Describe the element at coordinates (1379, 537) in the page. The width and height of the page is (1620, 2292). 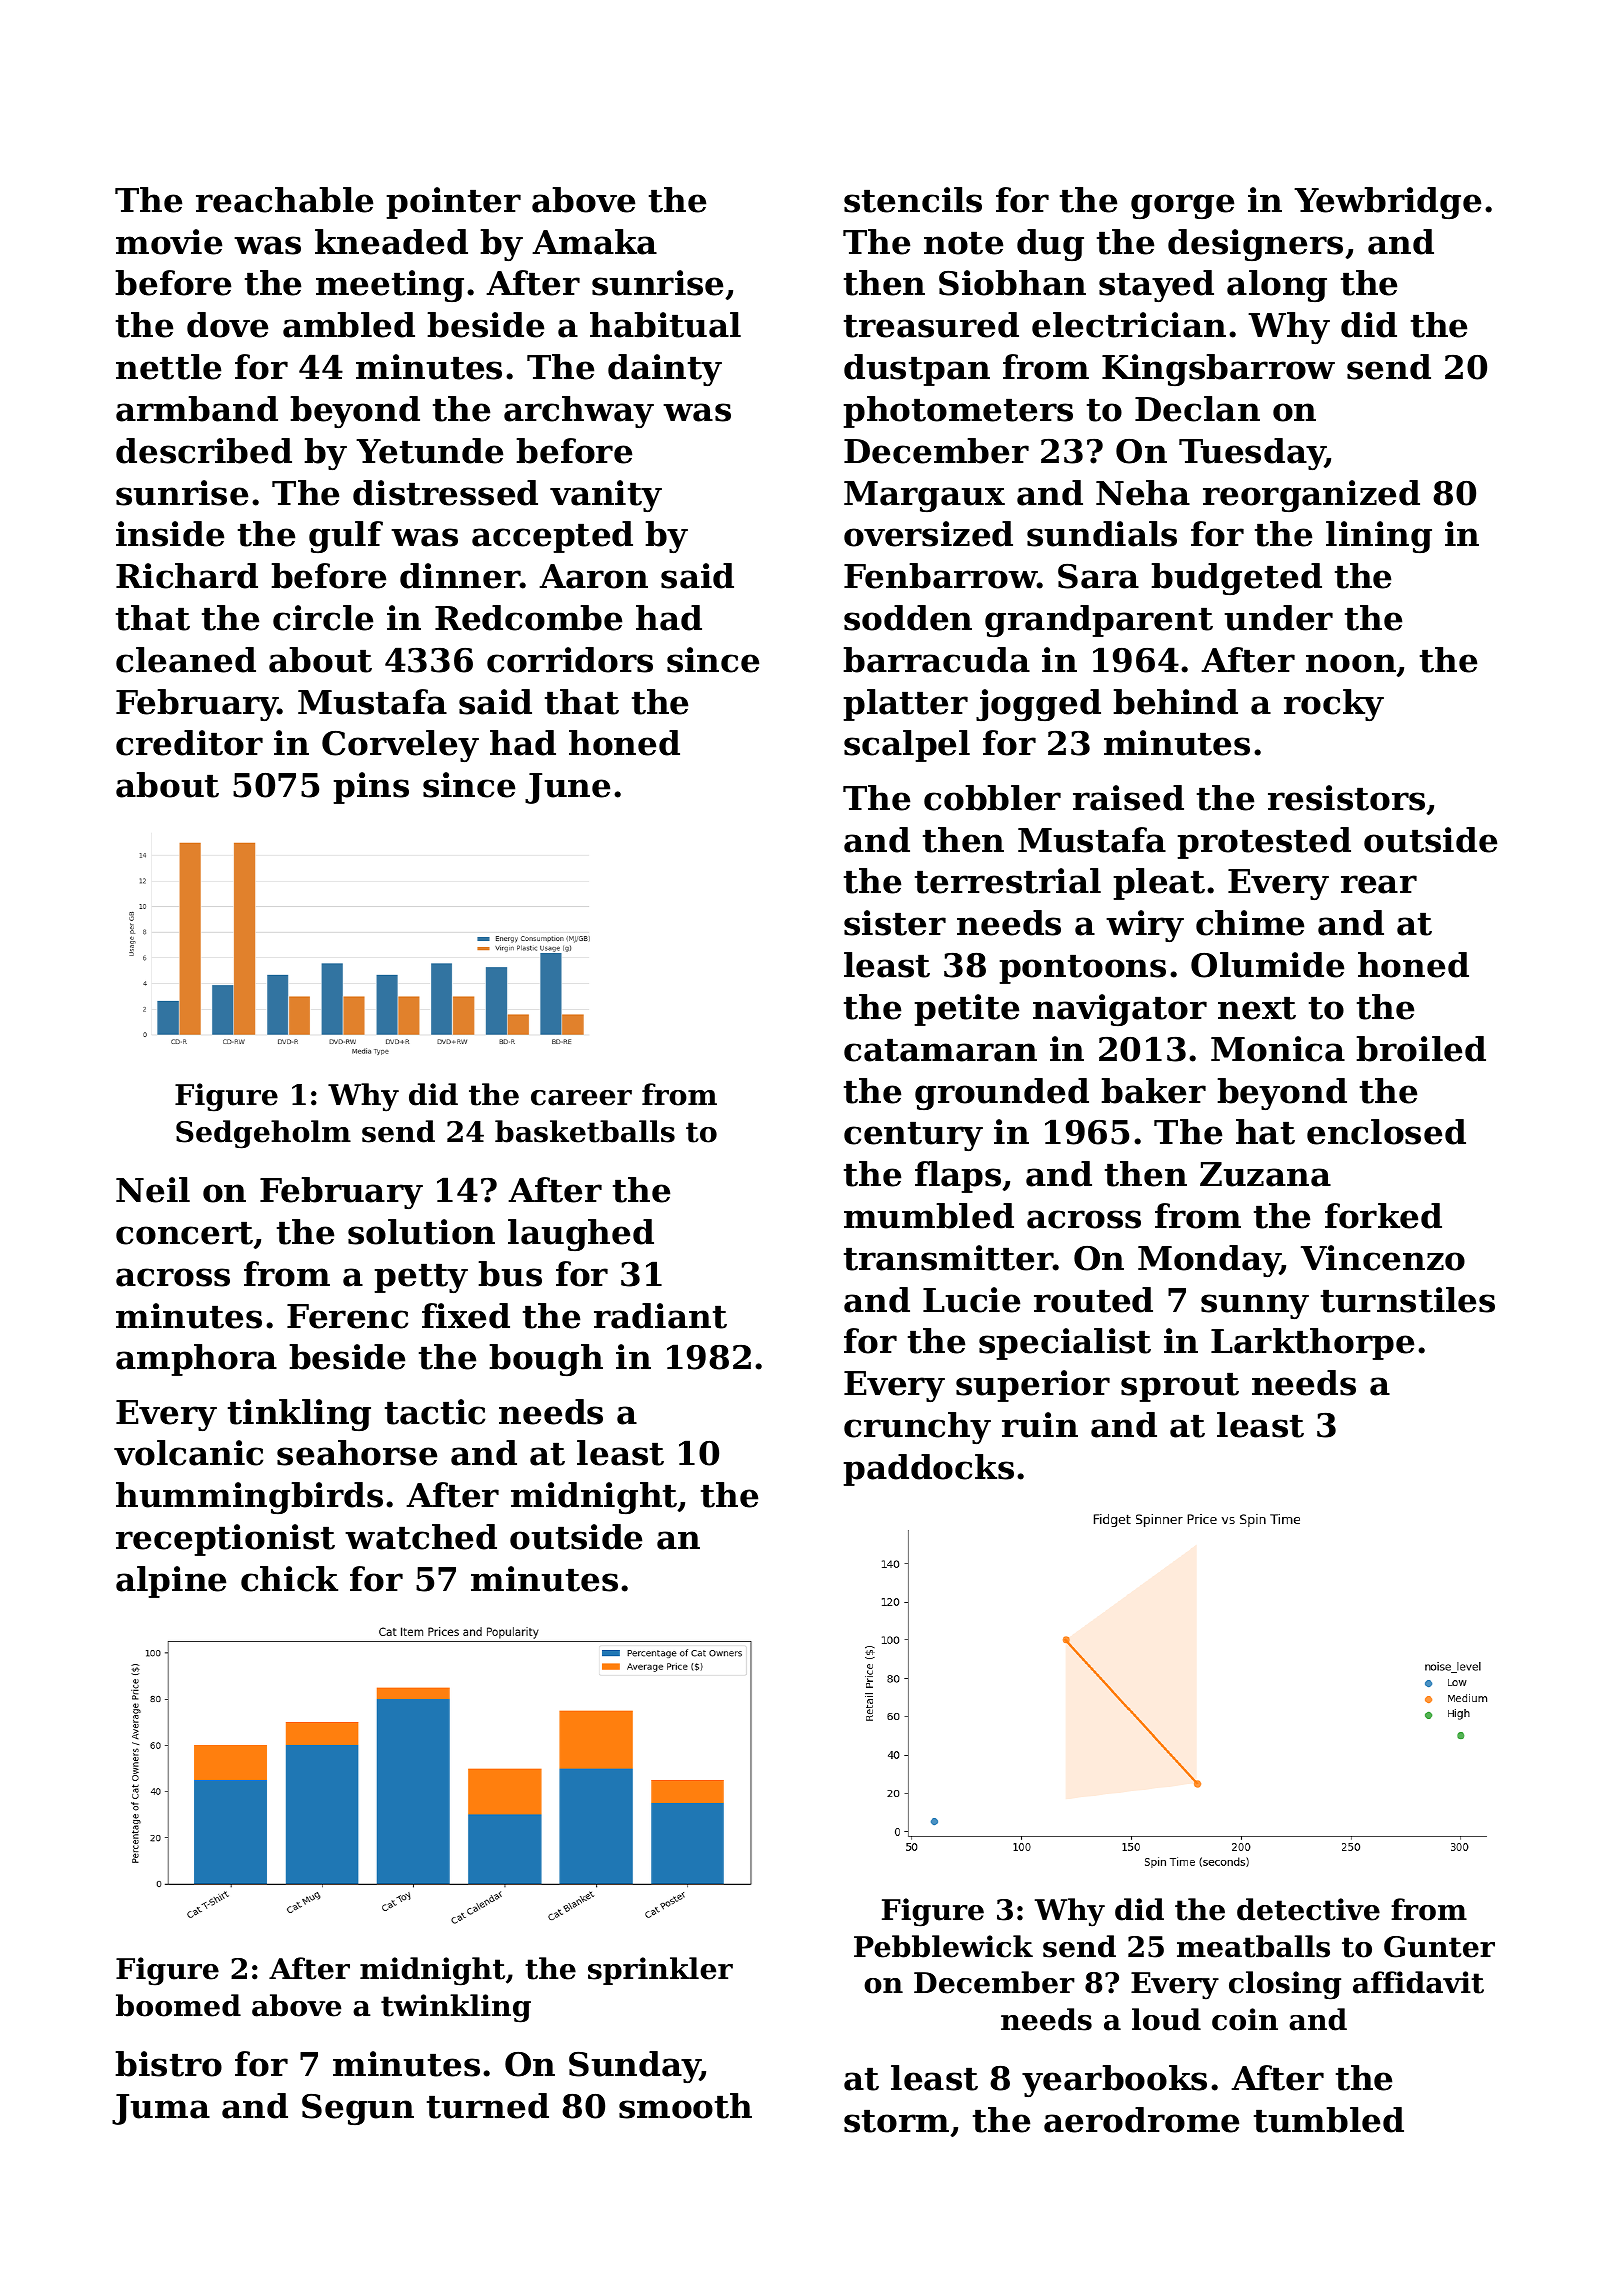
I see `lining` at that location.
